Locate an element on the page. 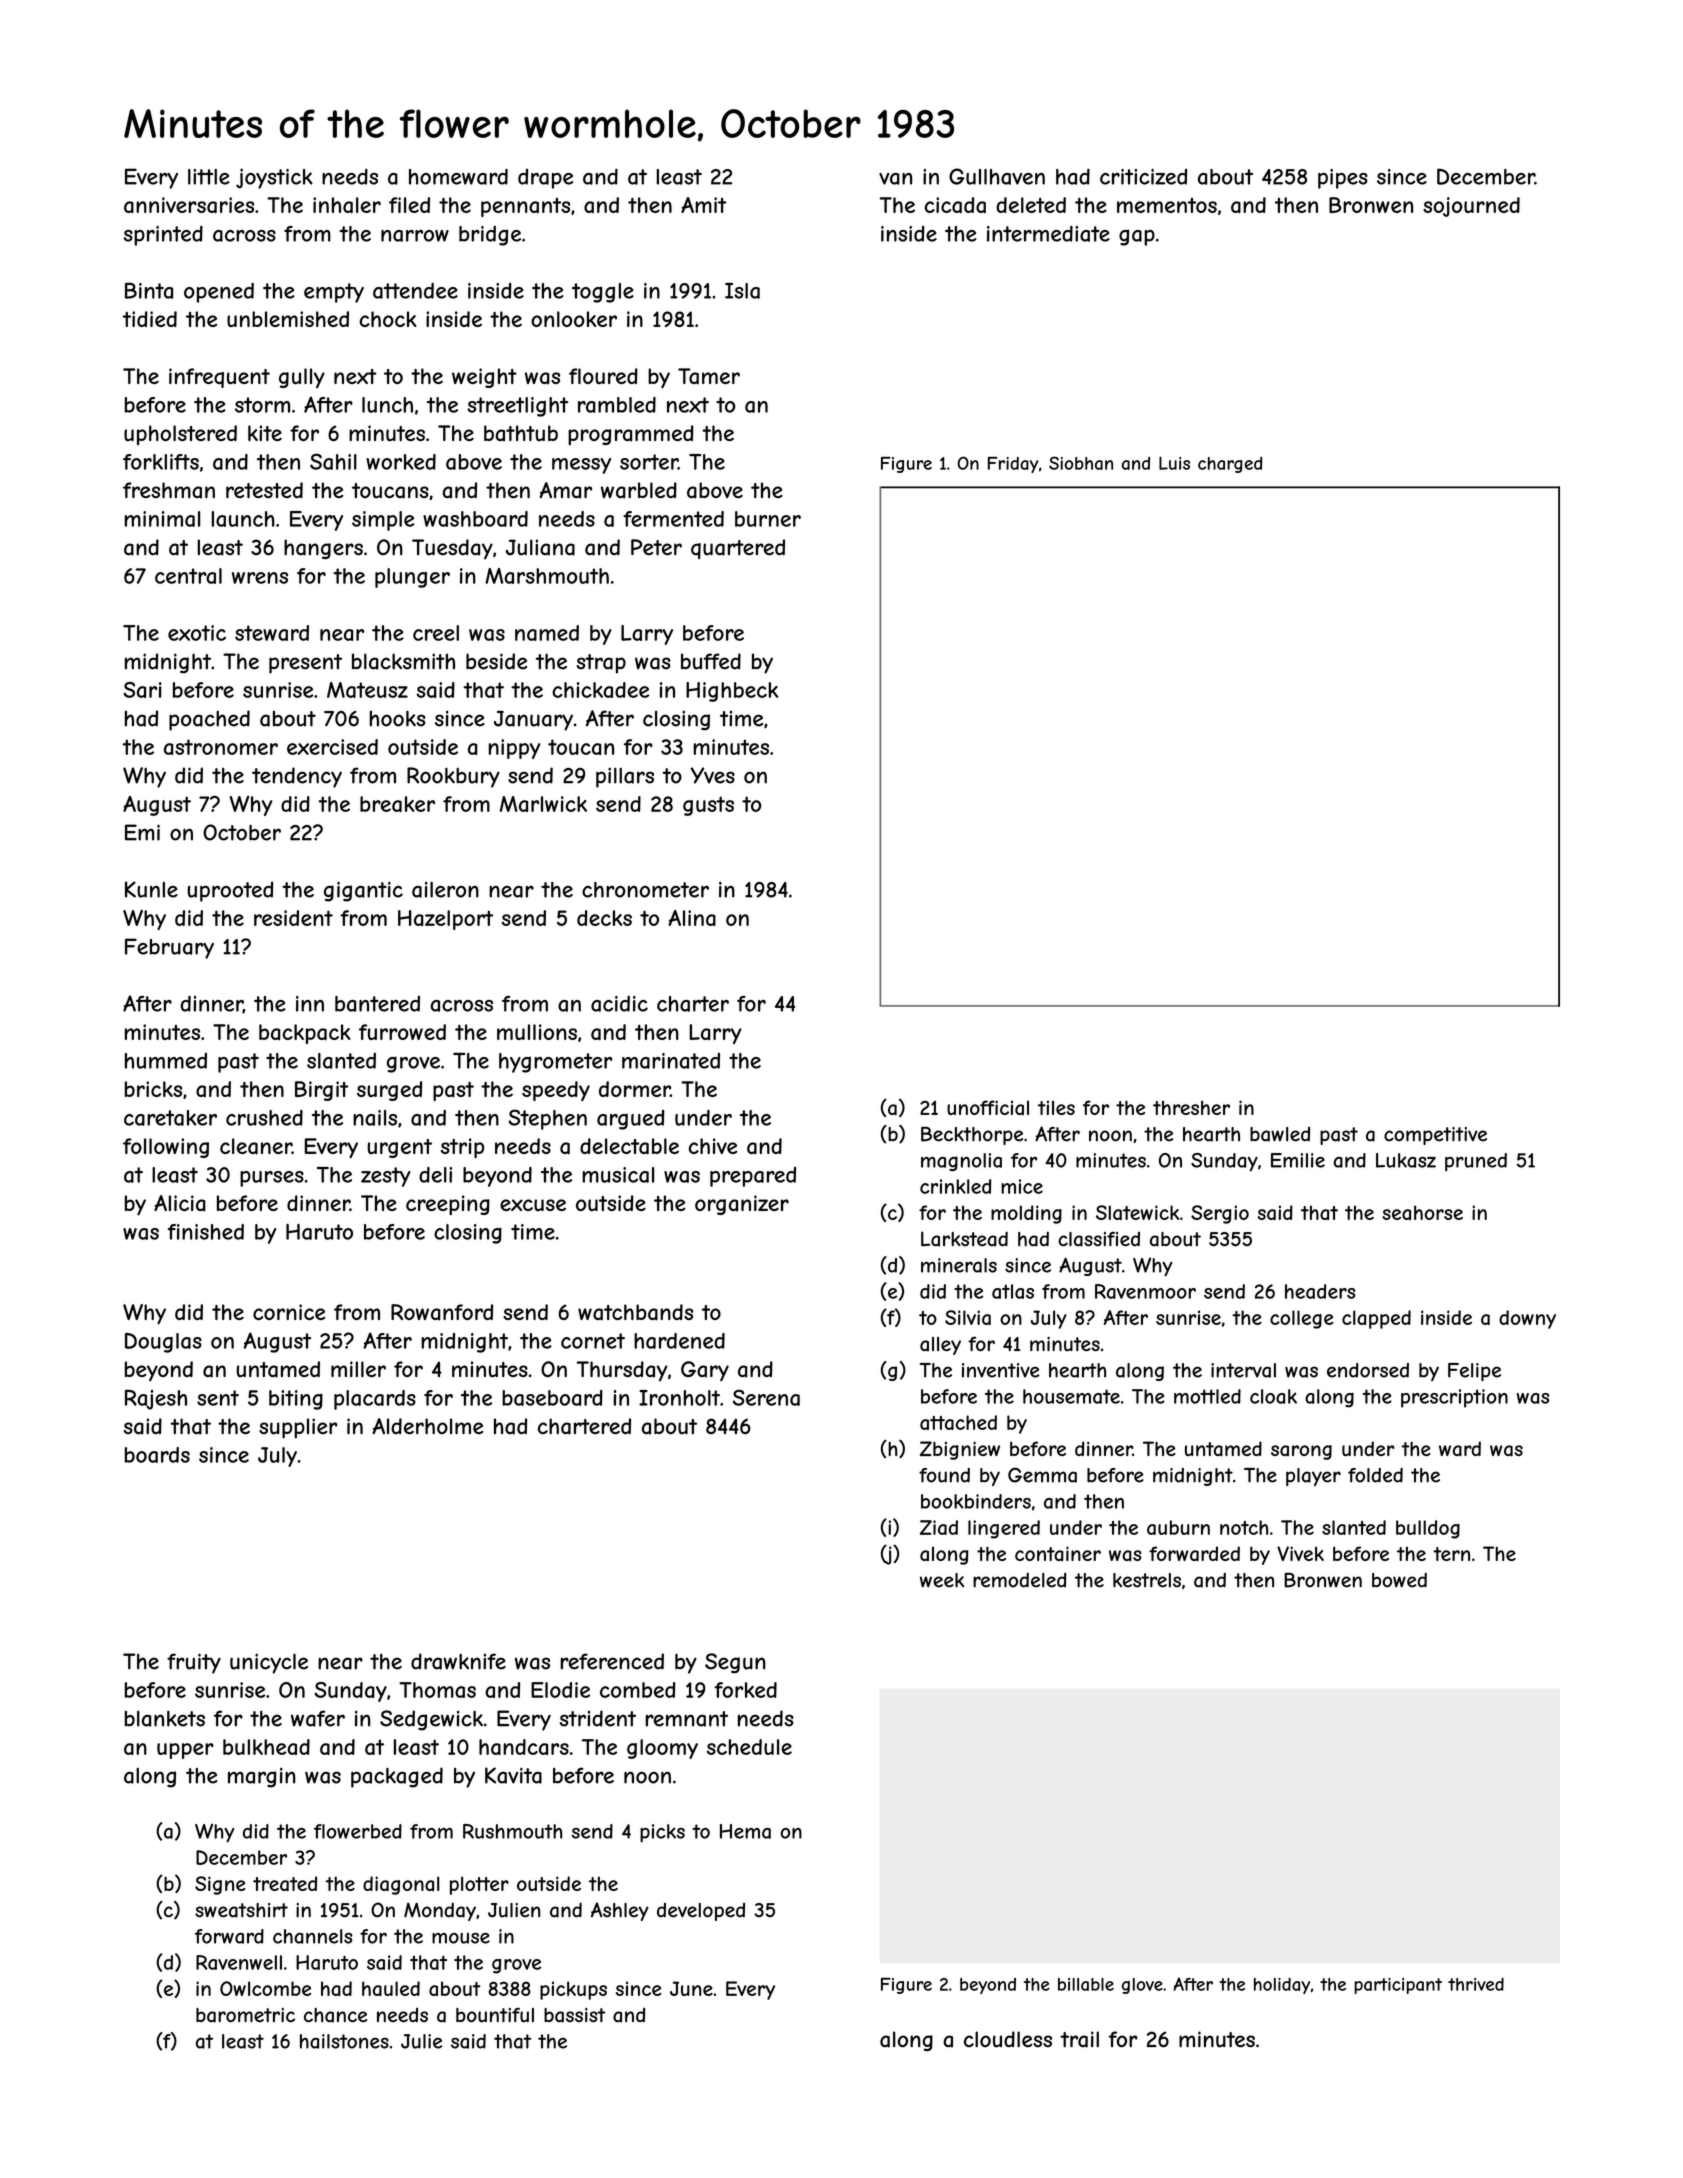 The image size is (1683, 2178). bassist is located at coordinates (574, 2015).
